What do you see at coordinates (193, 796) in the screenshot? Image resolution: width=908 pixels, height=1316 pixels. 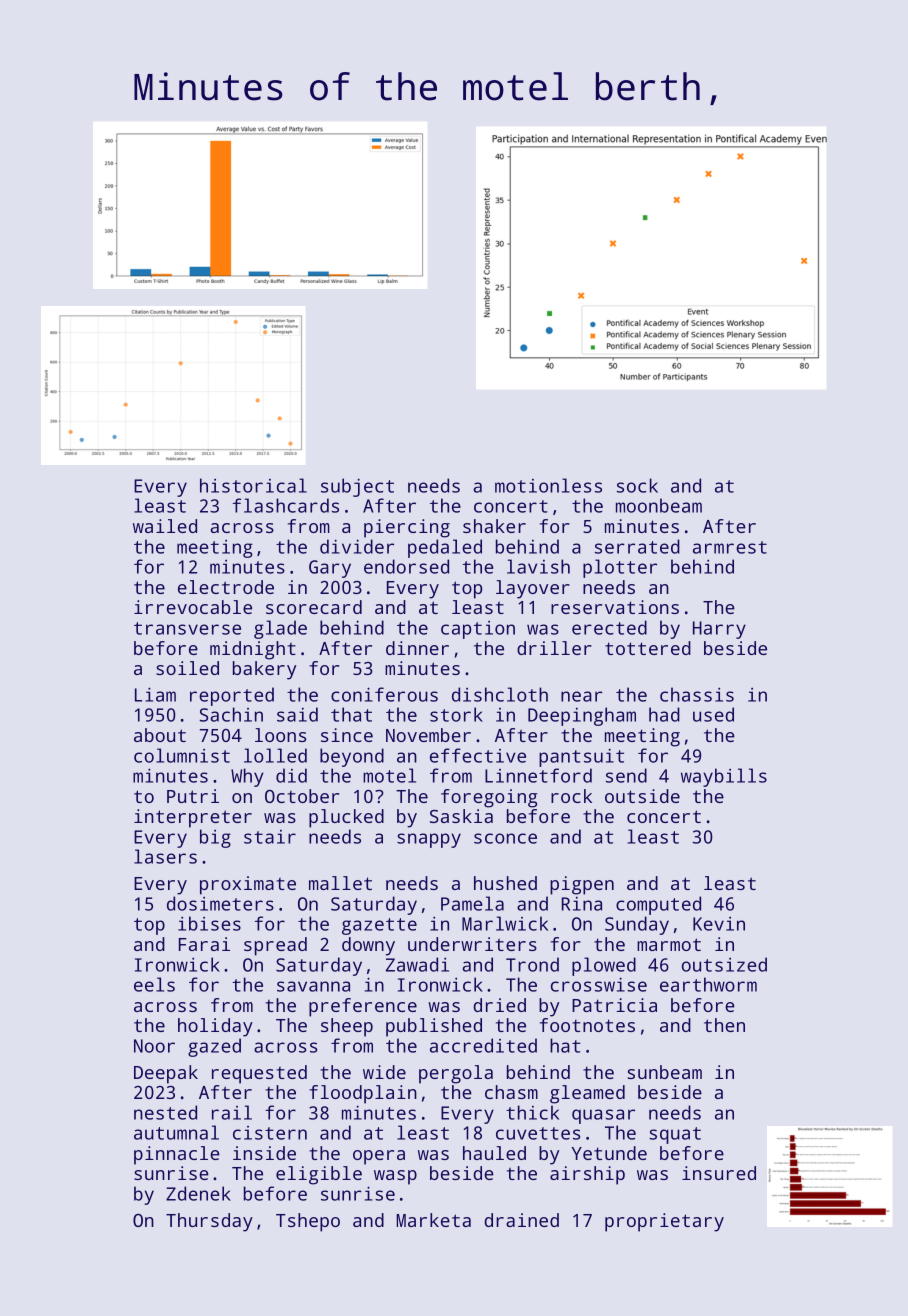 I see `Putri` at bounding box center [193, 796].
